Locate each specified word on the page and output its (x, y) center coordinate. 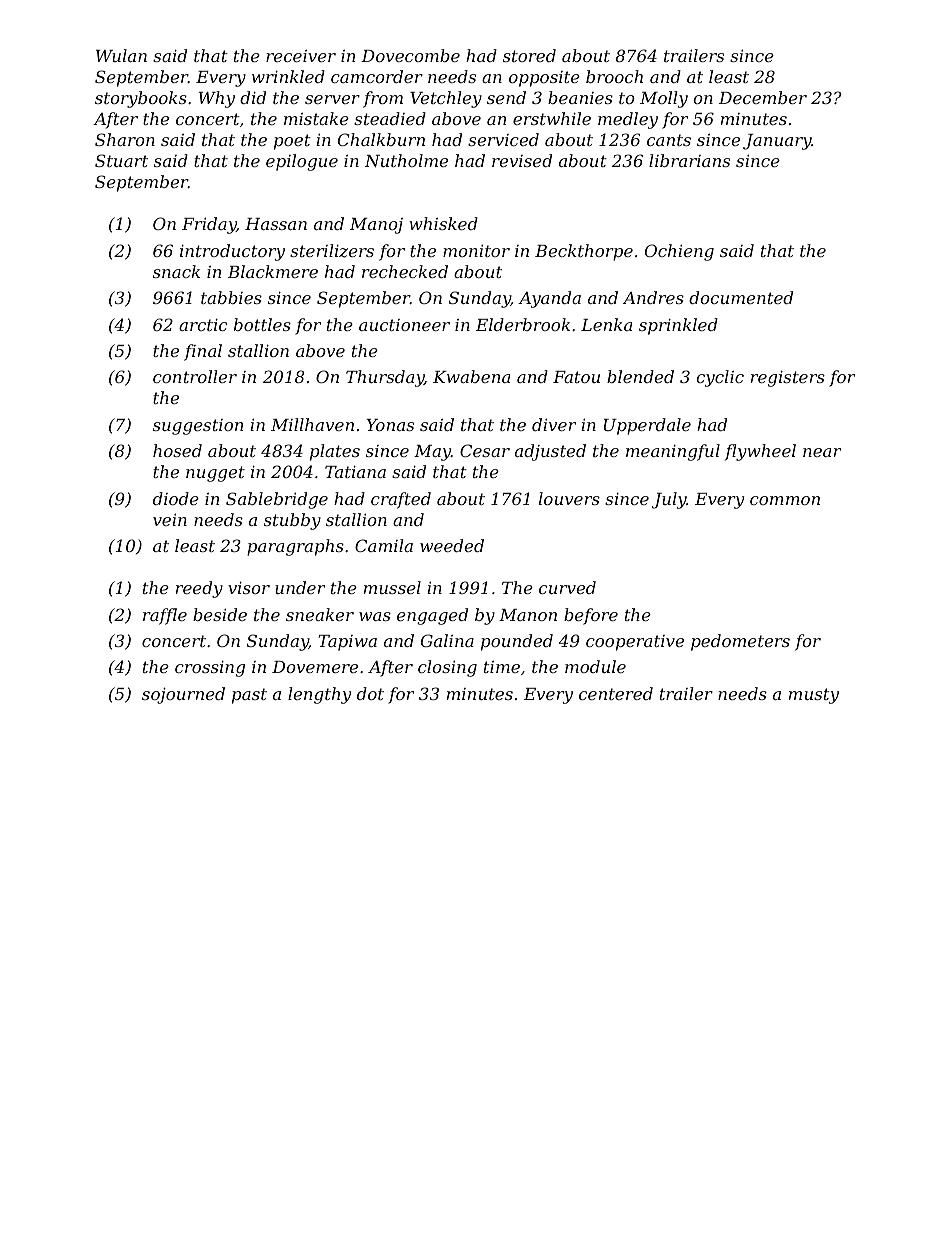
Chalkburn (381, 139)
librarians (689, 160)
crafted (401, 500)
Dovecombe (410, 55)
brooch (614, 76)
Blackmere (273, 271)
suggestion (198, 427)
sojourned (183, 695)
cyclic (720, 378)
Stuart (121, 160)
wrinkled (288, 76)
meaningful (673, 452)
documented (741, 297)
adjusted (550, 452)
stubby (292, 521)
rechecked (405, 271)
